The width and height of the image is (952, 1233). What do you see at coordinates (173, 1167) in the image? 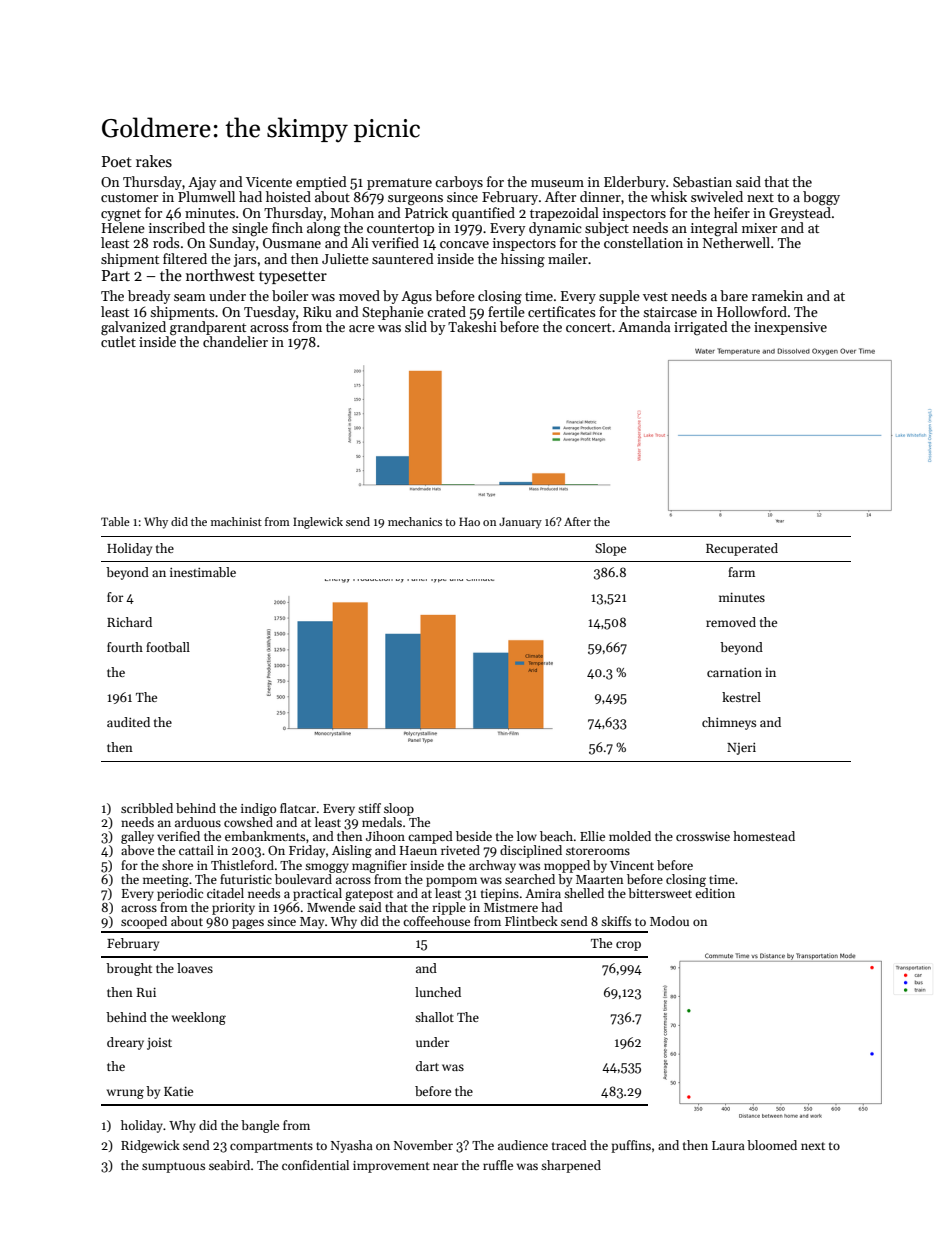
I see `sumptuous` at bounding box center [173, 1167].
